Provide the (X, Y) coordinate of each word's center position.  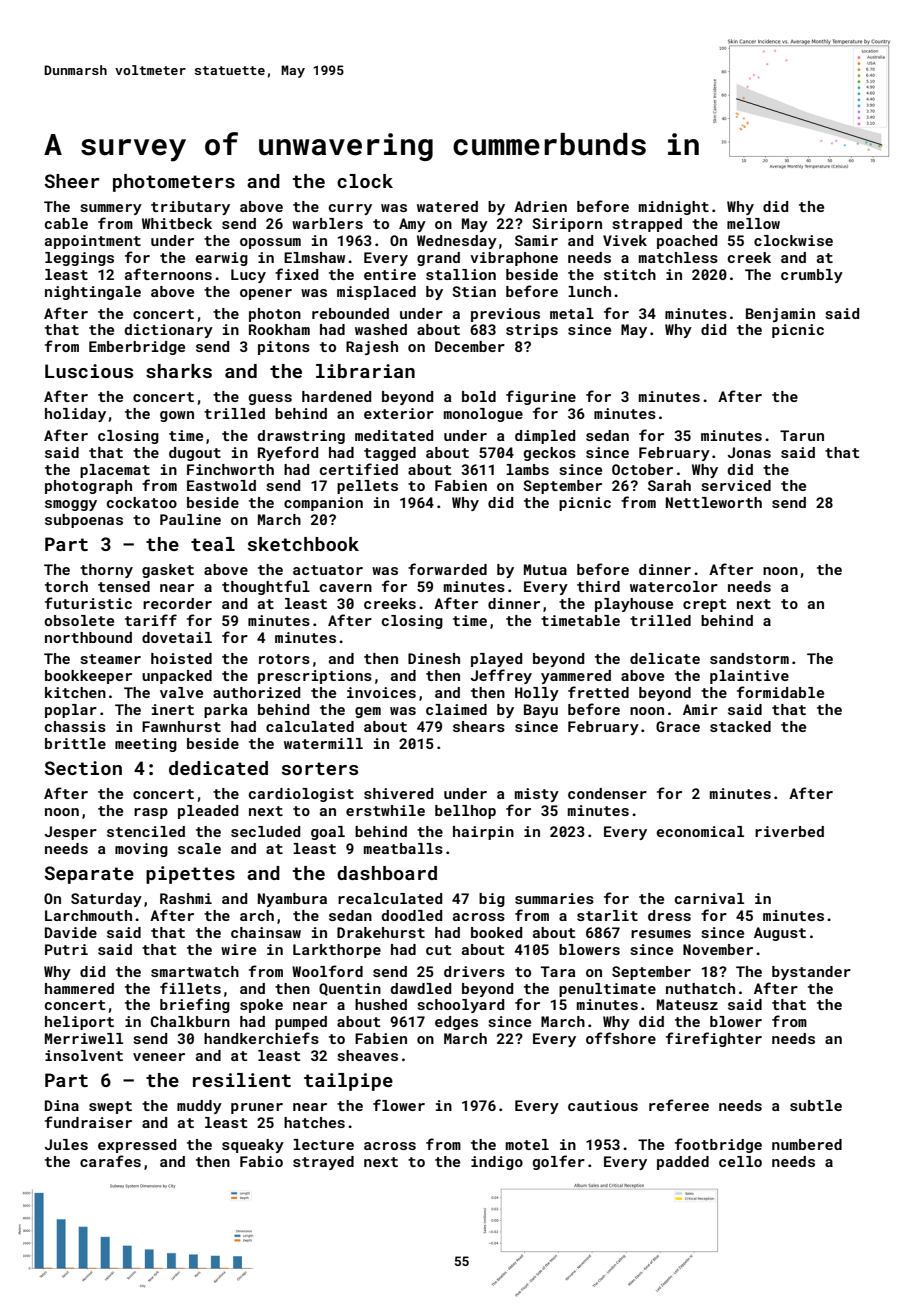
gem (368, 712)
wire (238, 949)
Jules (66, 1144)
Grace (678, 726)
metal (572, 313)
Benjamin (780, 315)
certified (359, 469)
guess (270, 399)
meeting (146, 745)
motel (527, 1144)
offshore (621, 1038)
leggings (79, 259)
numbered (807, 1144)
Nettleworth (714, 502)
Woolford (327, 971)
